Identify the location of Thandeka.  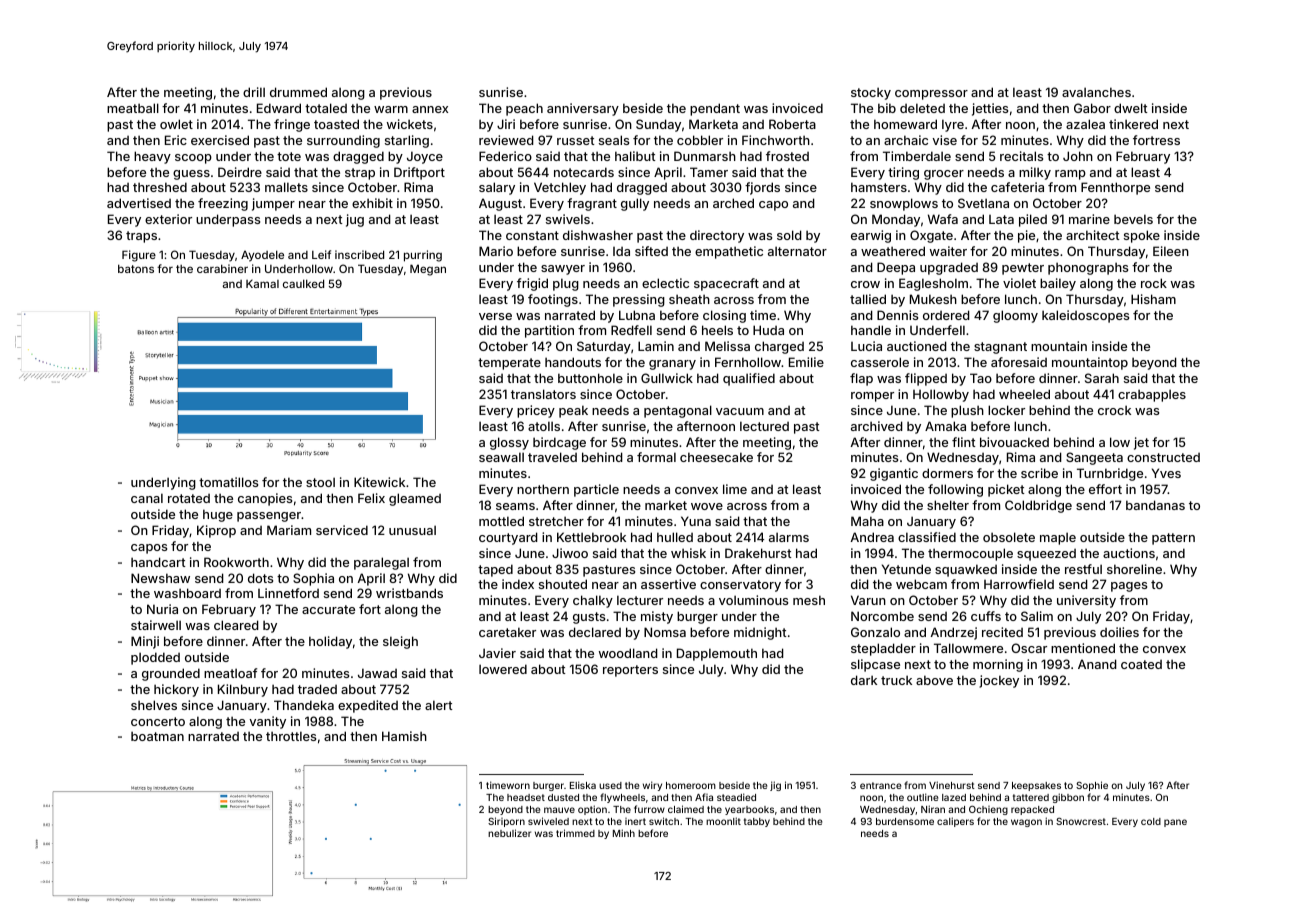
(304, 705).
